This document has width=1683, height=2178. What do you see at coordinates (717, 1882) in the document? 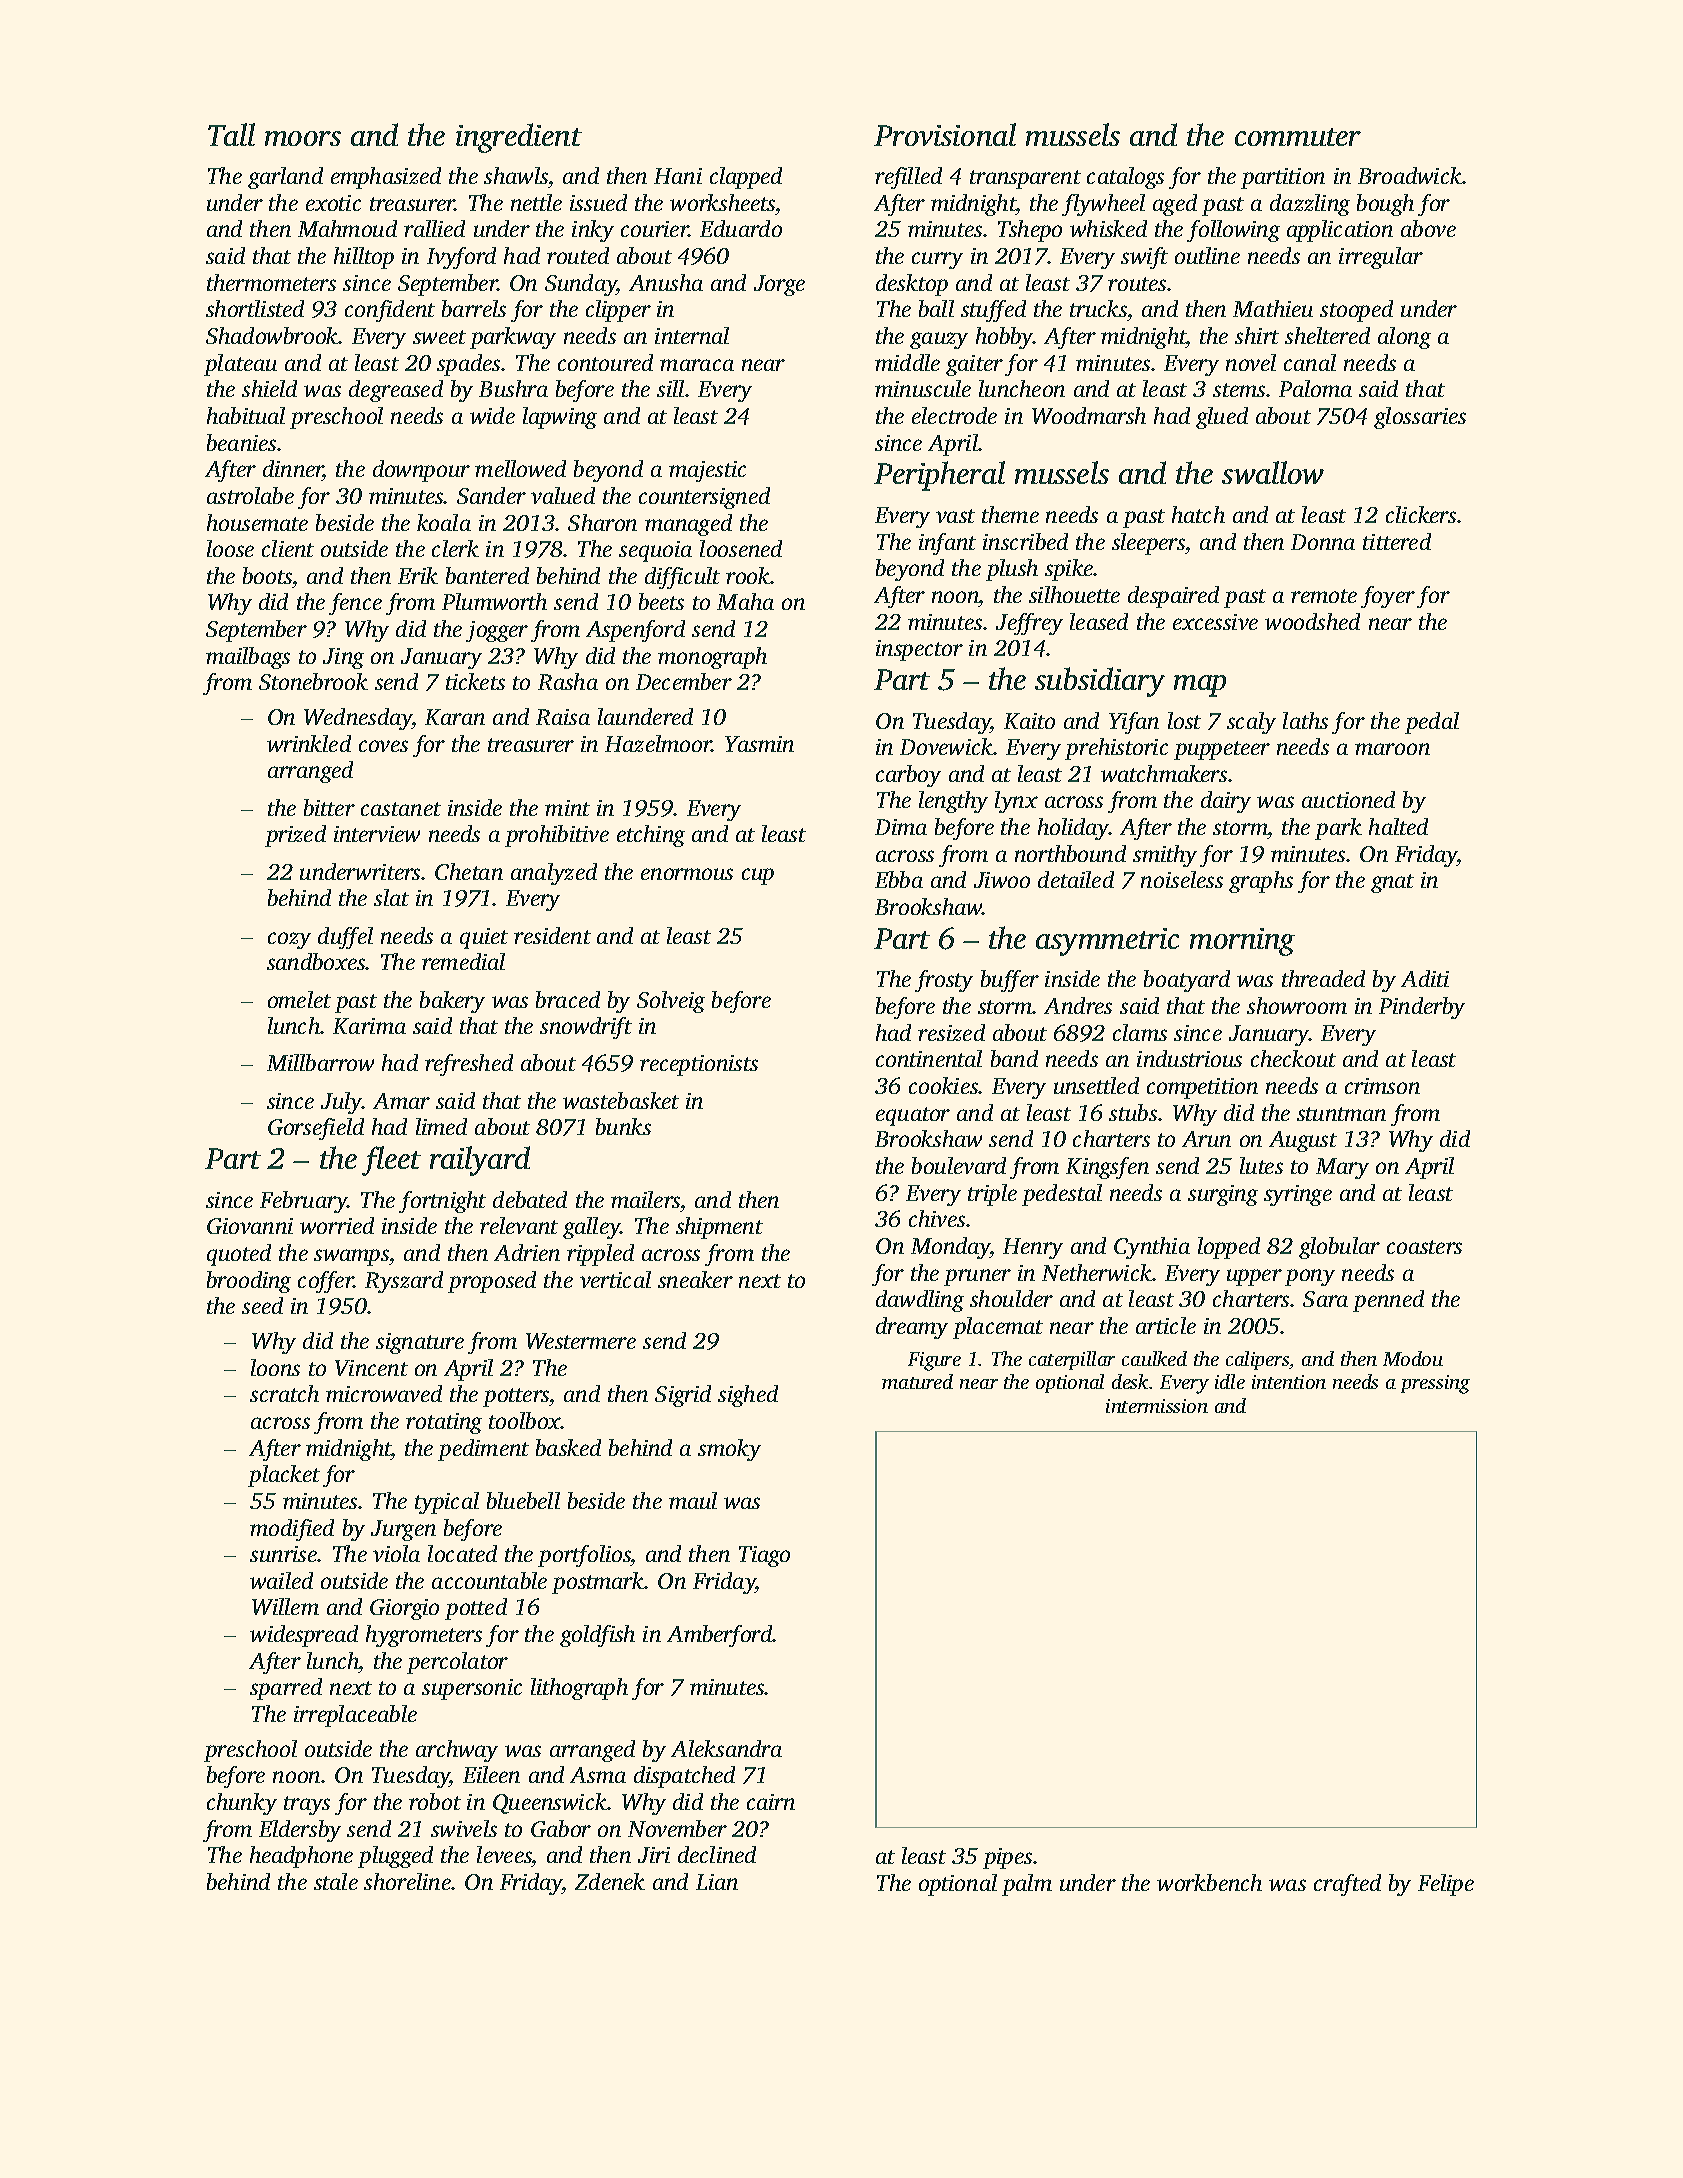
I see `Lian` at bounding box center [717, 1882].
